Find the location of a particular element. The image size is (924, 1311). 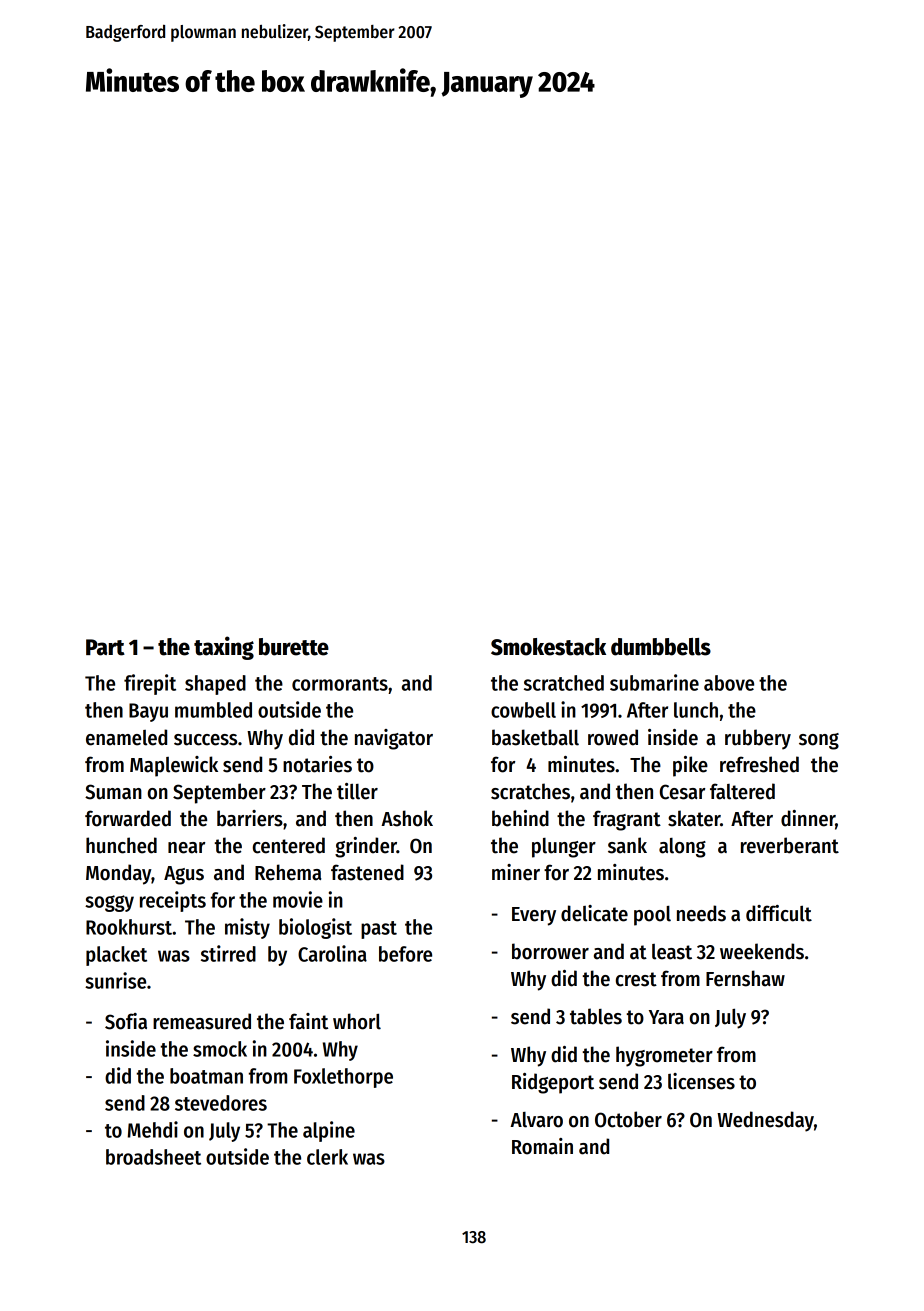

remeasured is located at coordinates (202, 1021).
